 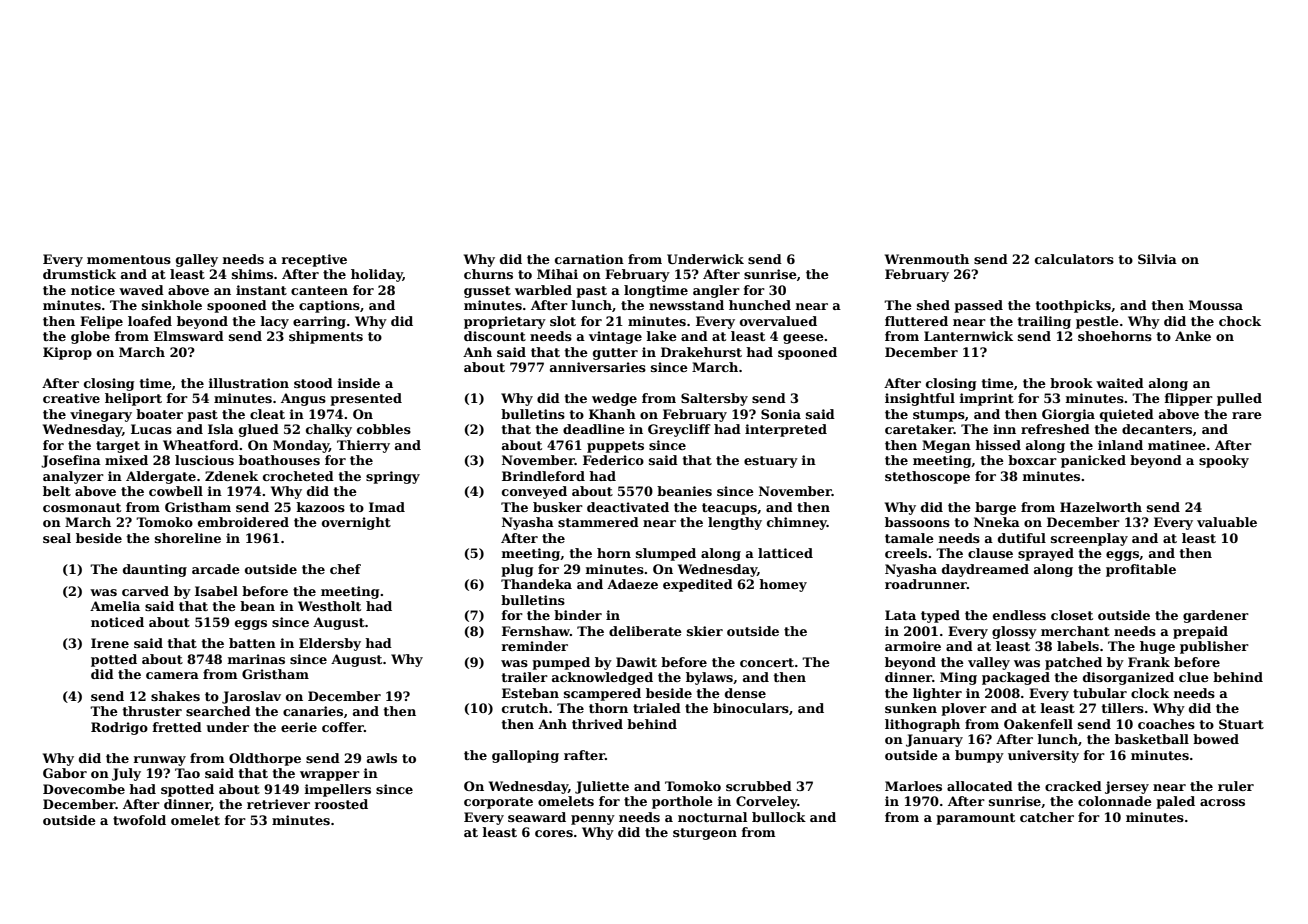 What do you see at coordinates (524, 677) in the document?
I see `trailer` at bounding box center [524, 677].
